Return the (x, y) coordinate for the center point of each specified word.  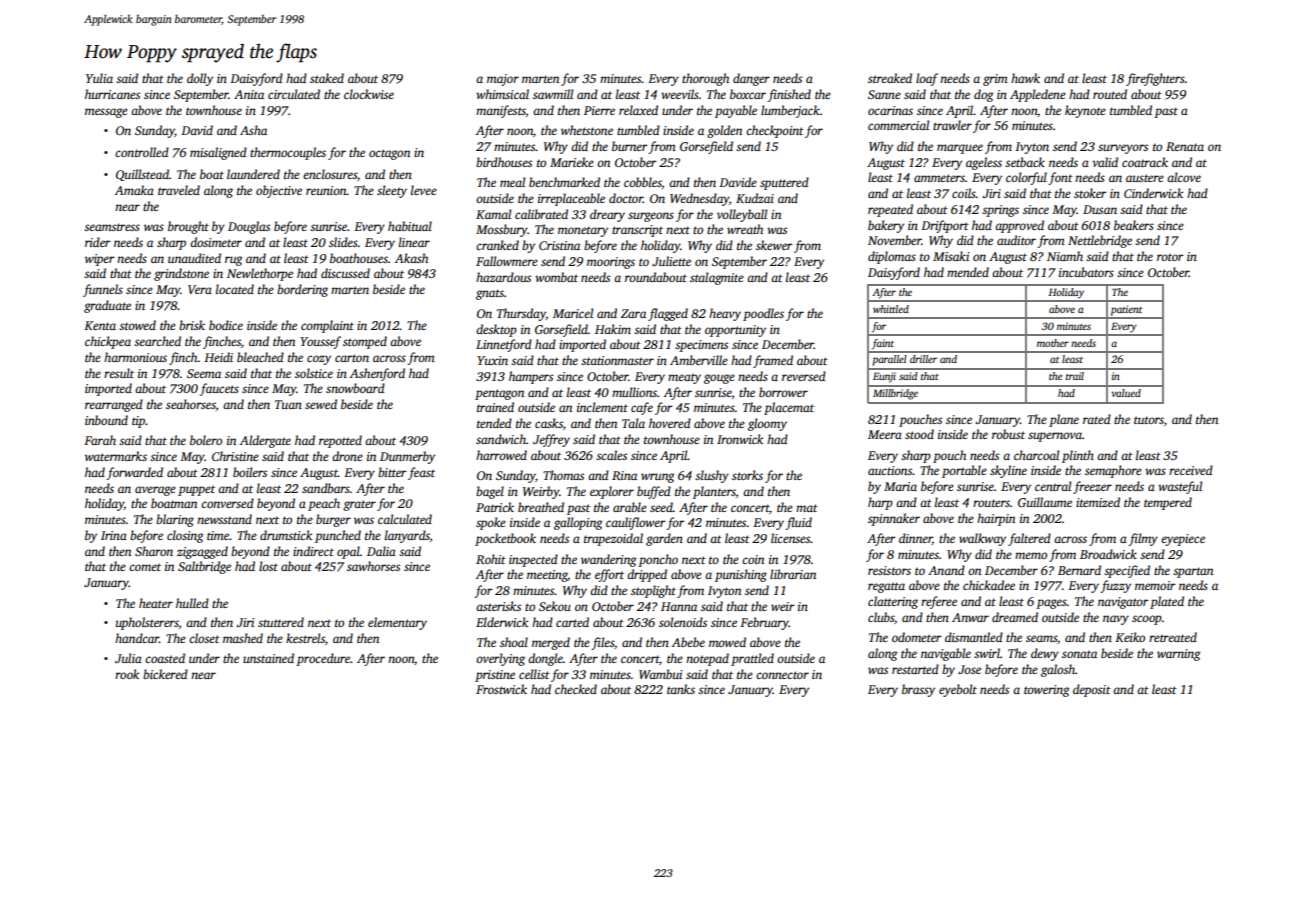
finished (789, 95)
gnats (490, 294)
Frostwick (501, 689)
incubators (1086, 272)
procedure (323, 659)
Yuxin (492, 360)
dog (983, 95)
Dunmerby (407, 457)
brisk (192, 325)
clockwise (369, 94)
